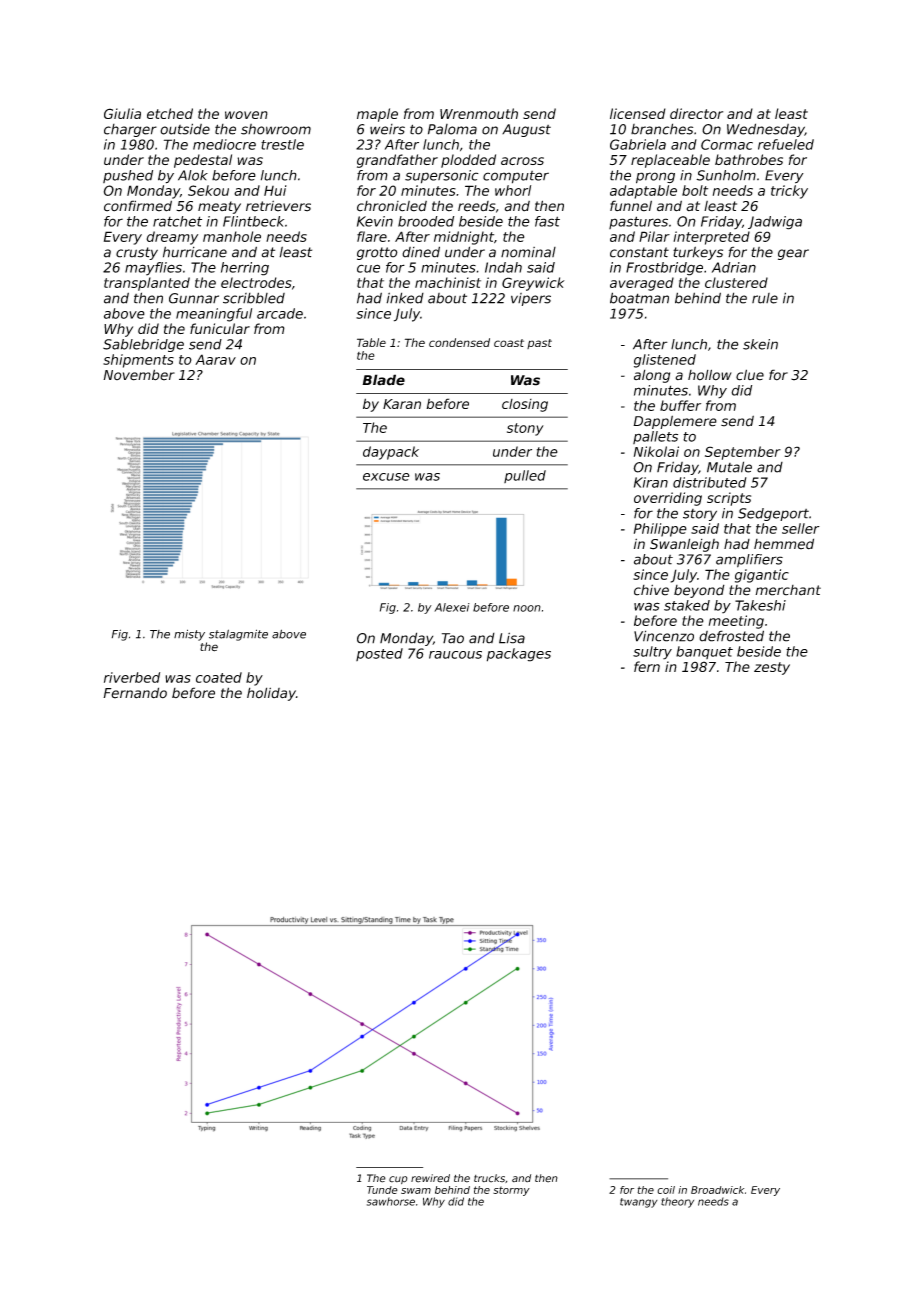  Describe the element at coordinates (479, 113) in the screenshot. I see `Wrenmouth` at that location.
